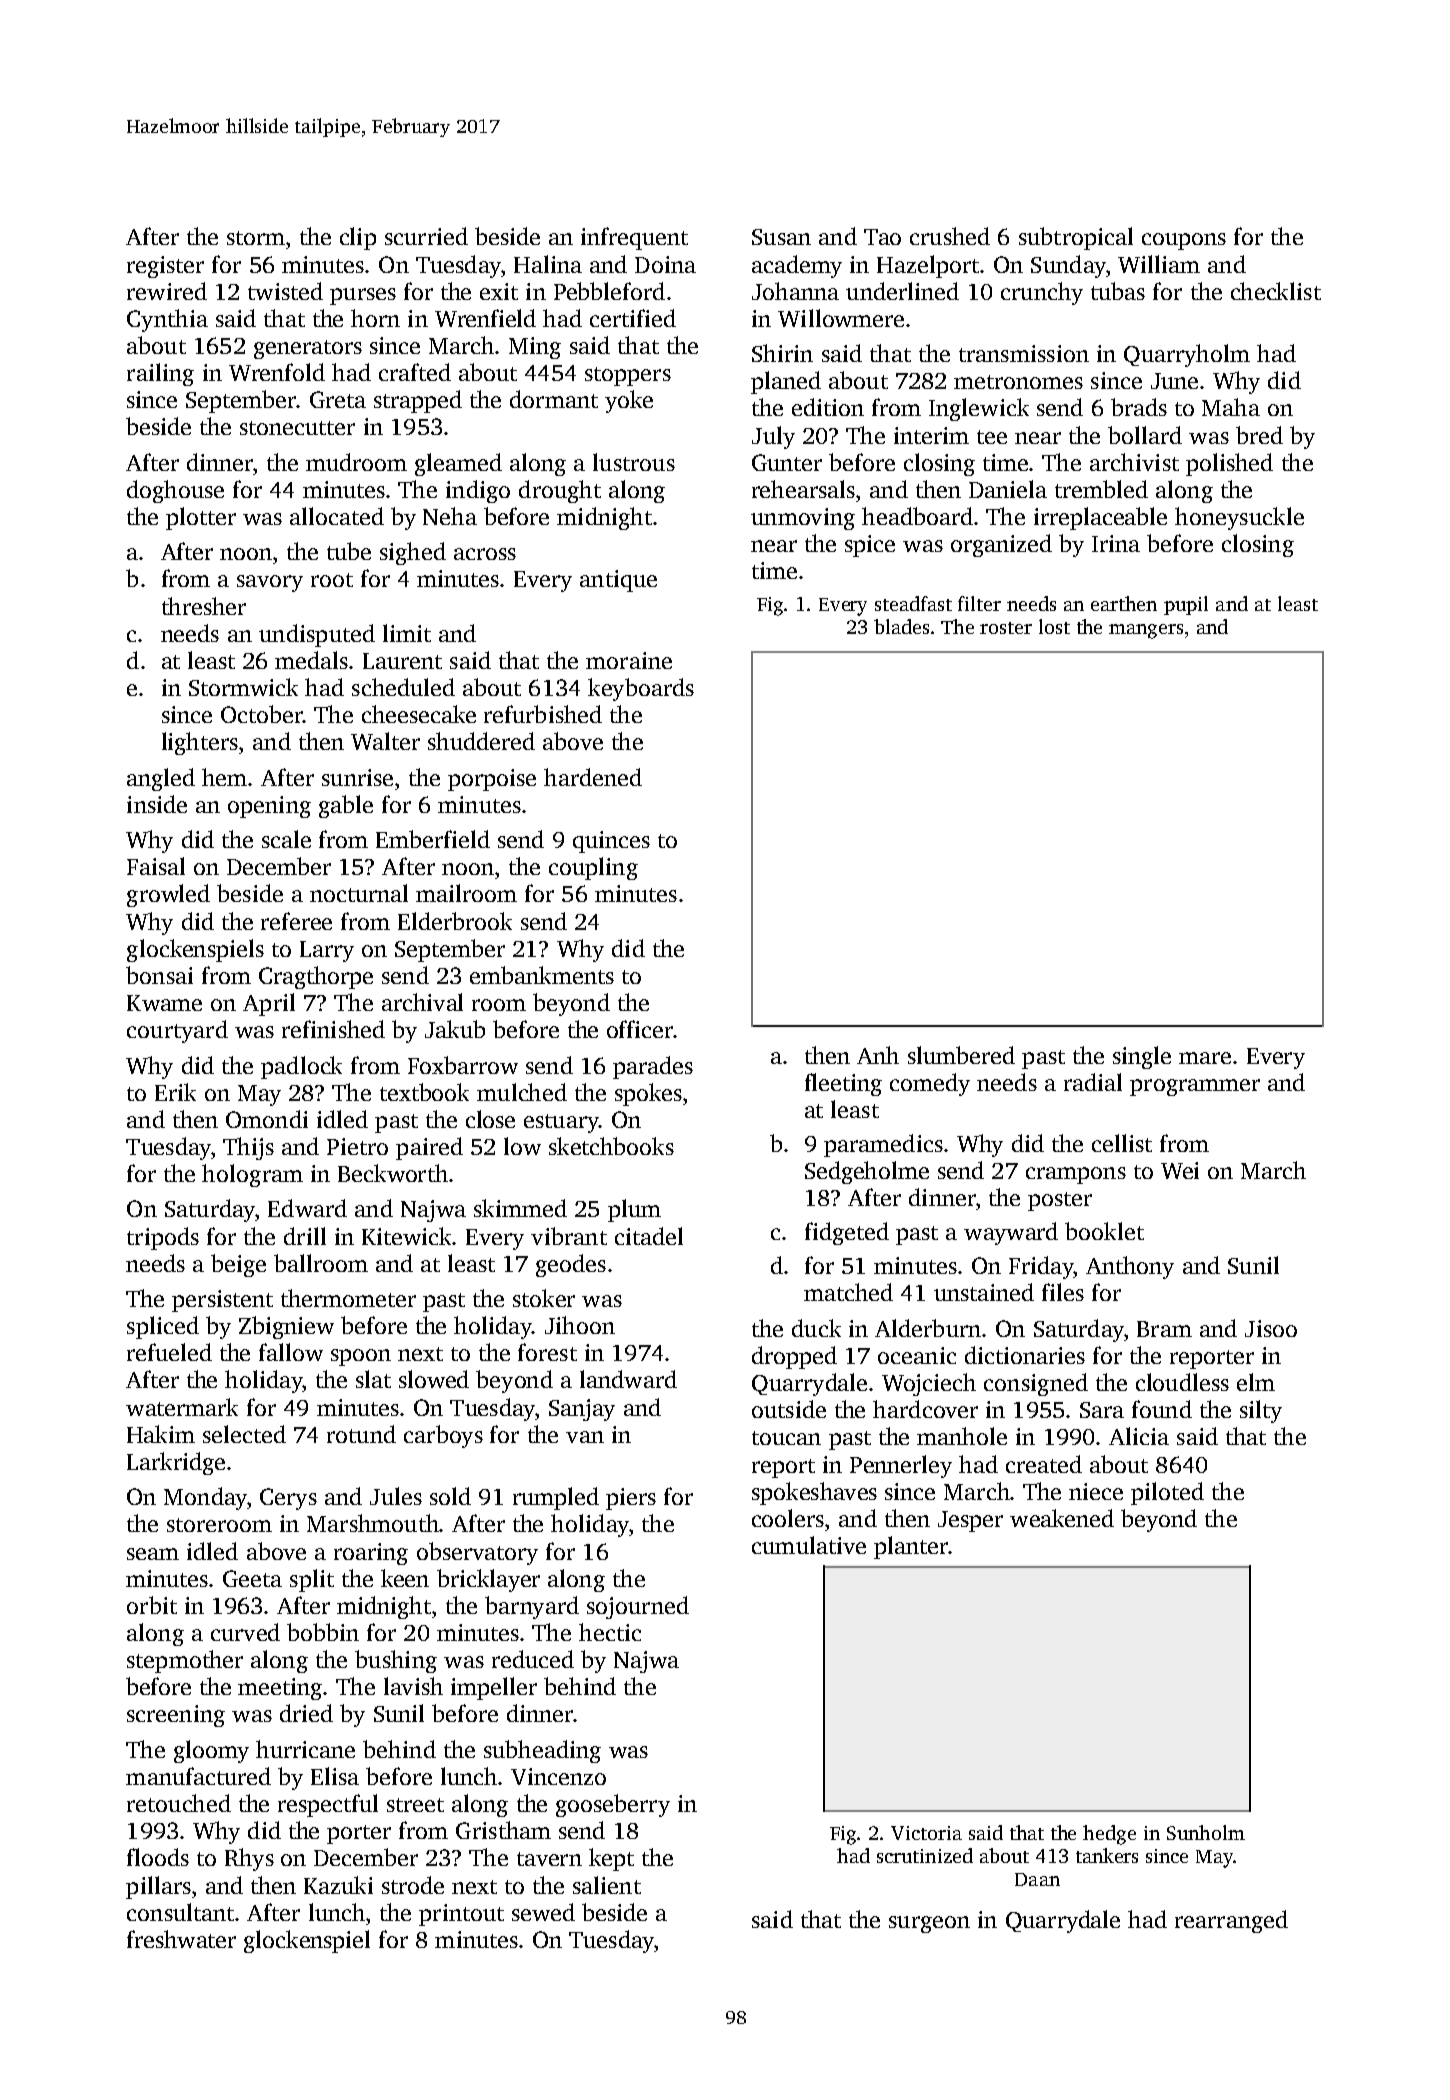  Describe the element at coordinates (311, 660) in the screenshot. I see `medals` at that location.
